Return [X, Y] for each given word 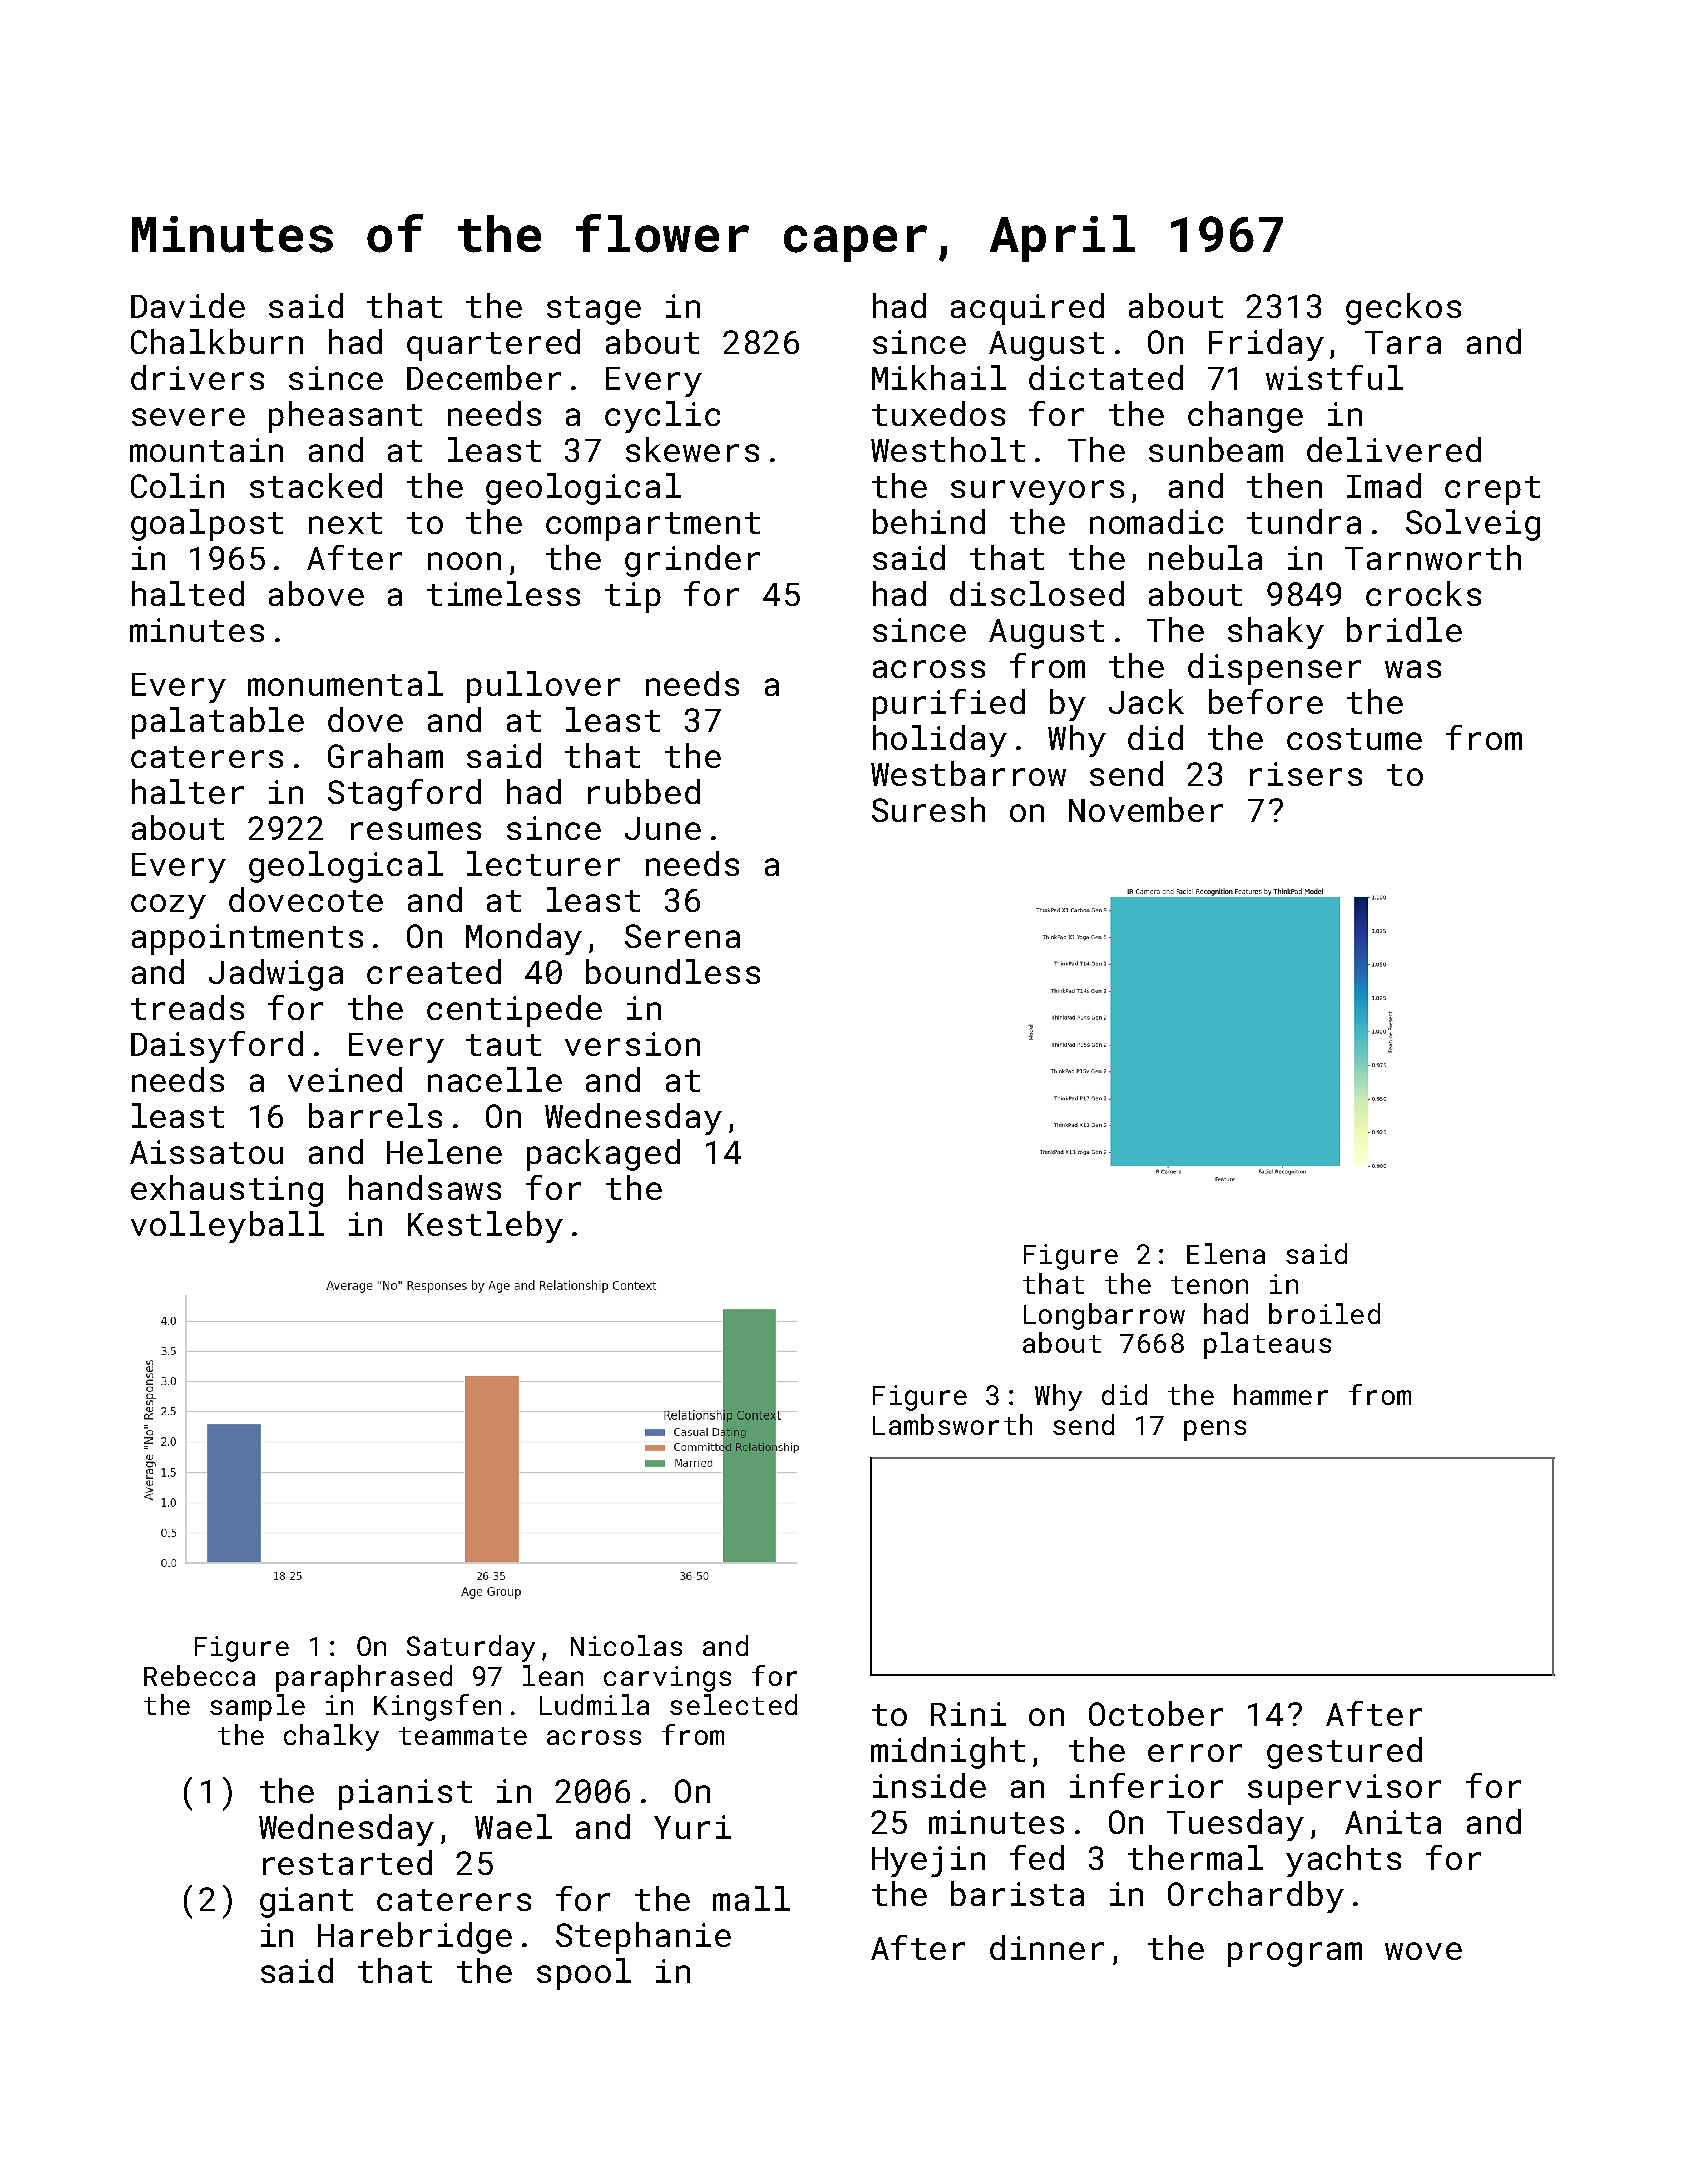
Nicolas [626, 1645]
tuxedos [938, 413]
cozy [168, 906]
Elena [1226, 1253]
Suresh [928, 809]
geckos [1403, 309]
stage [594, 310]
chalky [331, 1737]
